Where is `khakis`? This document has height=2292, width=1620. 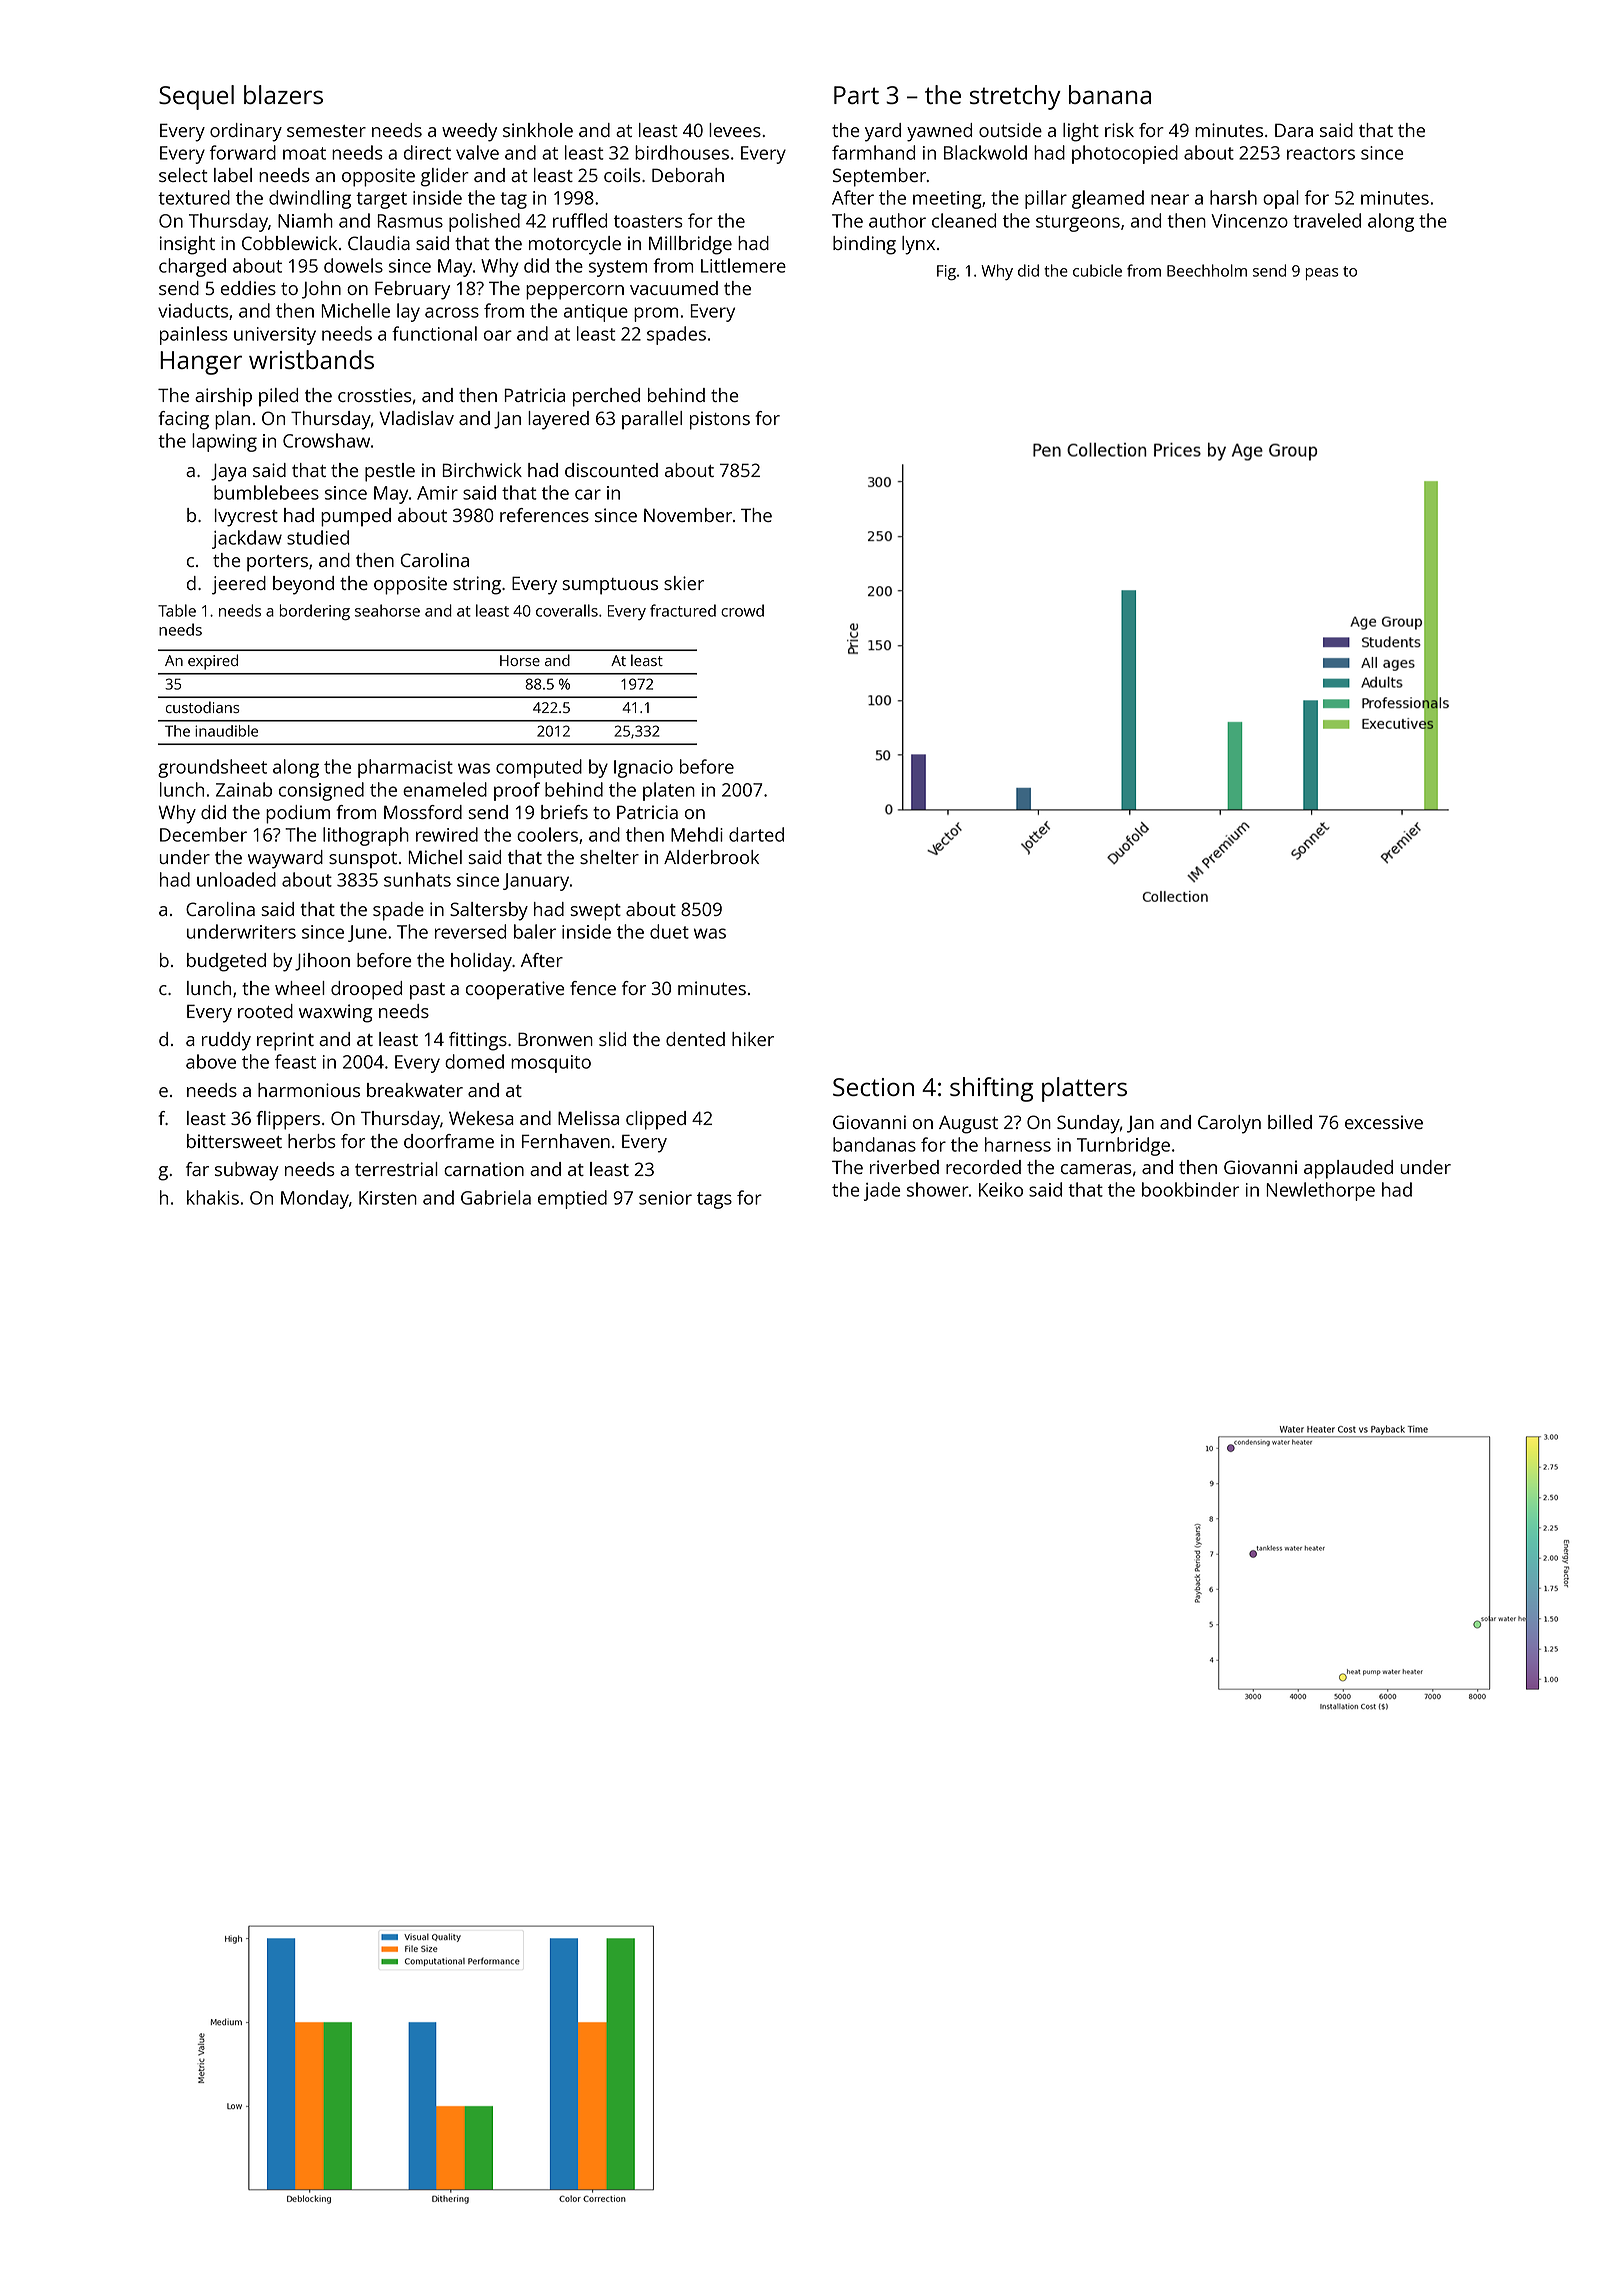
khakis is located at coordinates (213, 1197).
